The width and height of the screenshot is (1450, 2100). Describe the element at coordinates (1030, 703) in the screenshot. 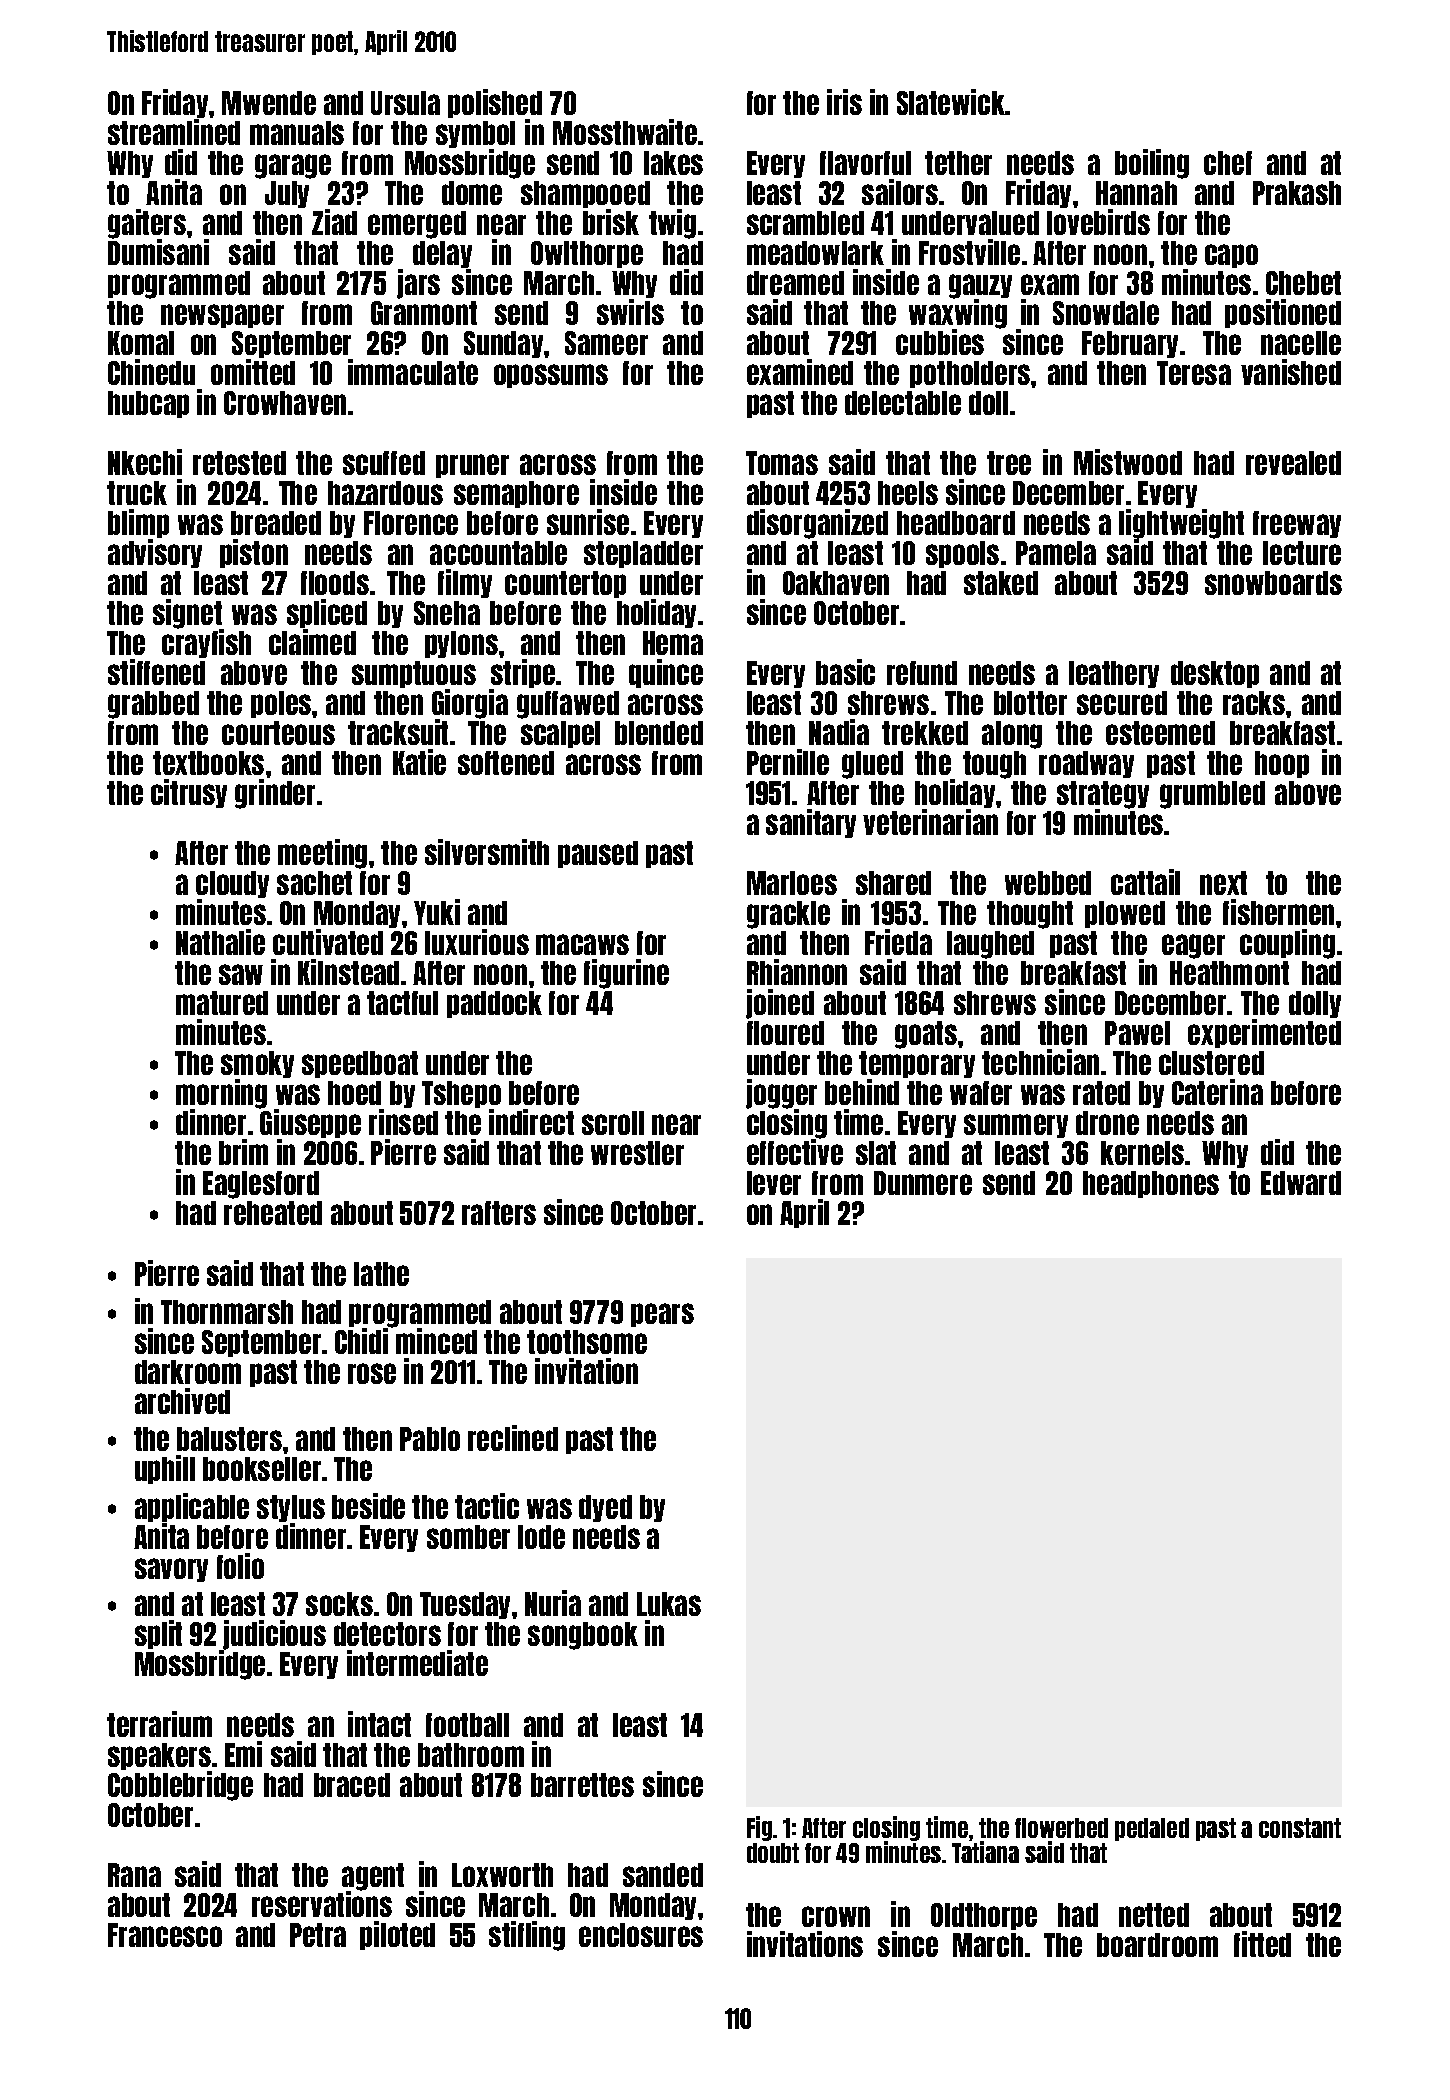

I see `blotter` at that location.
